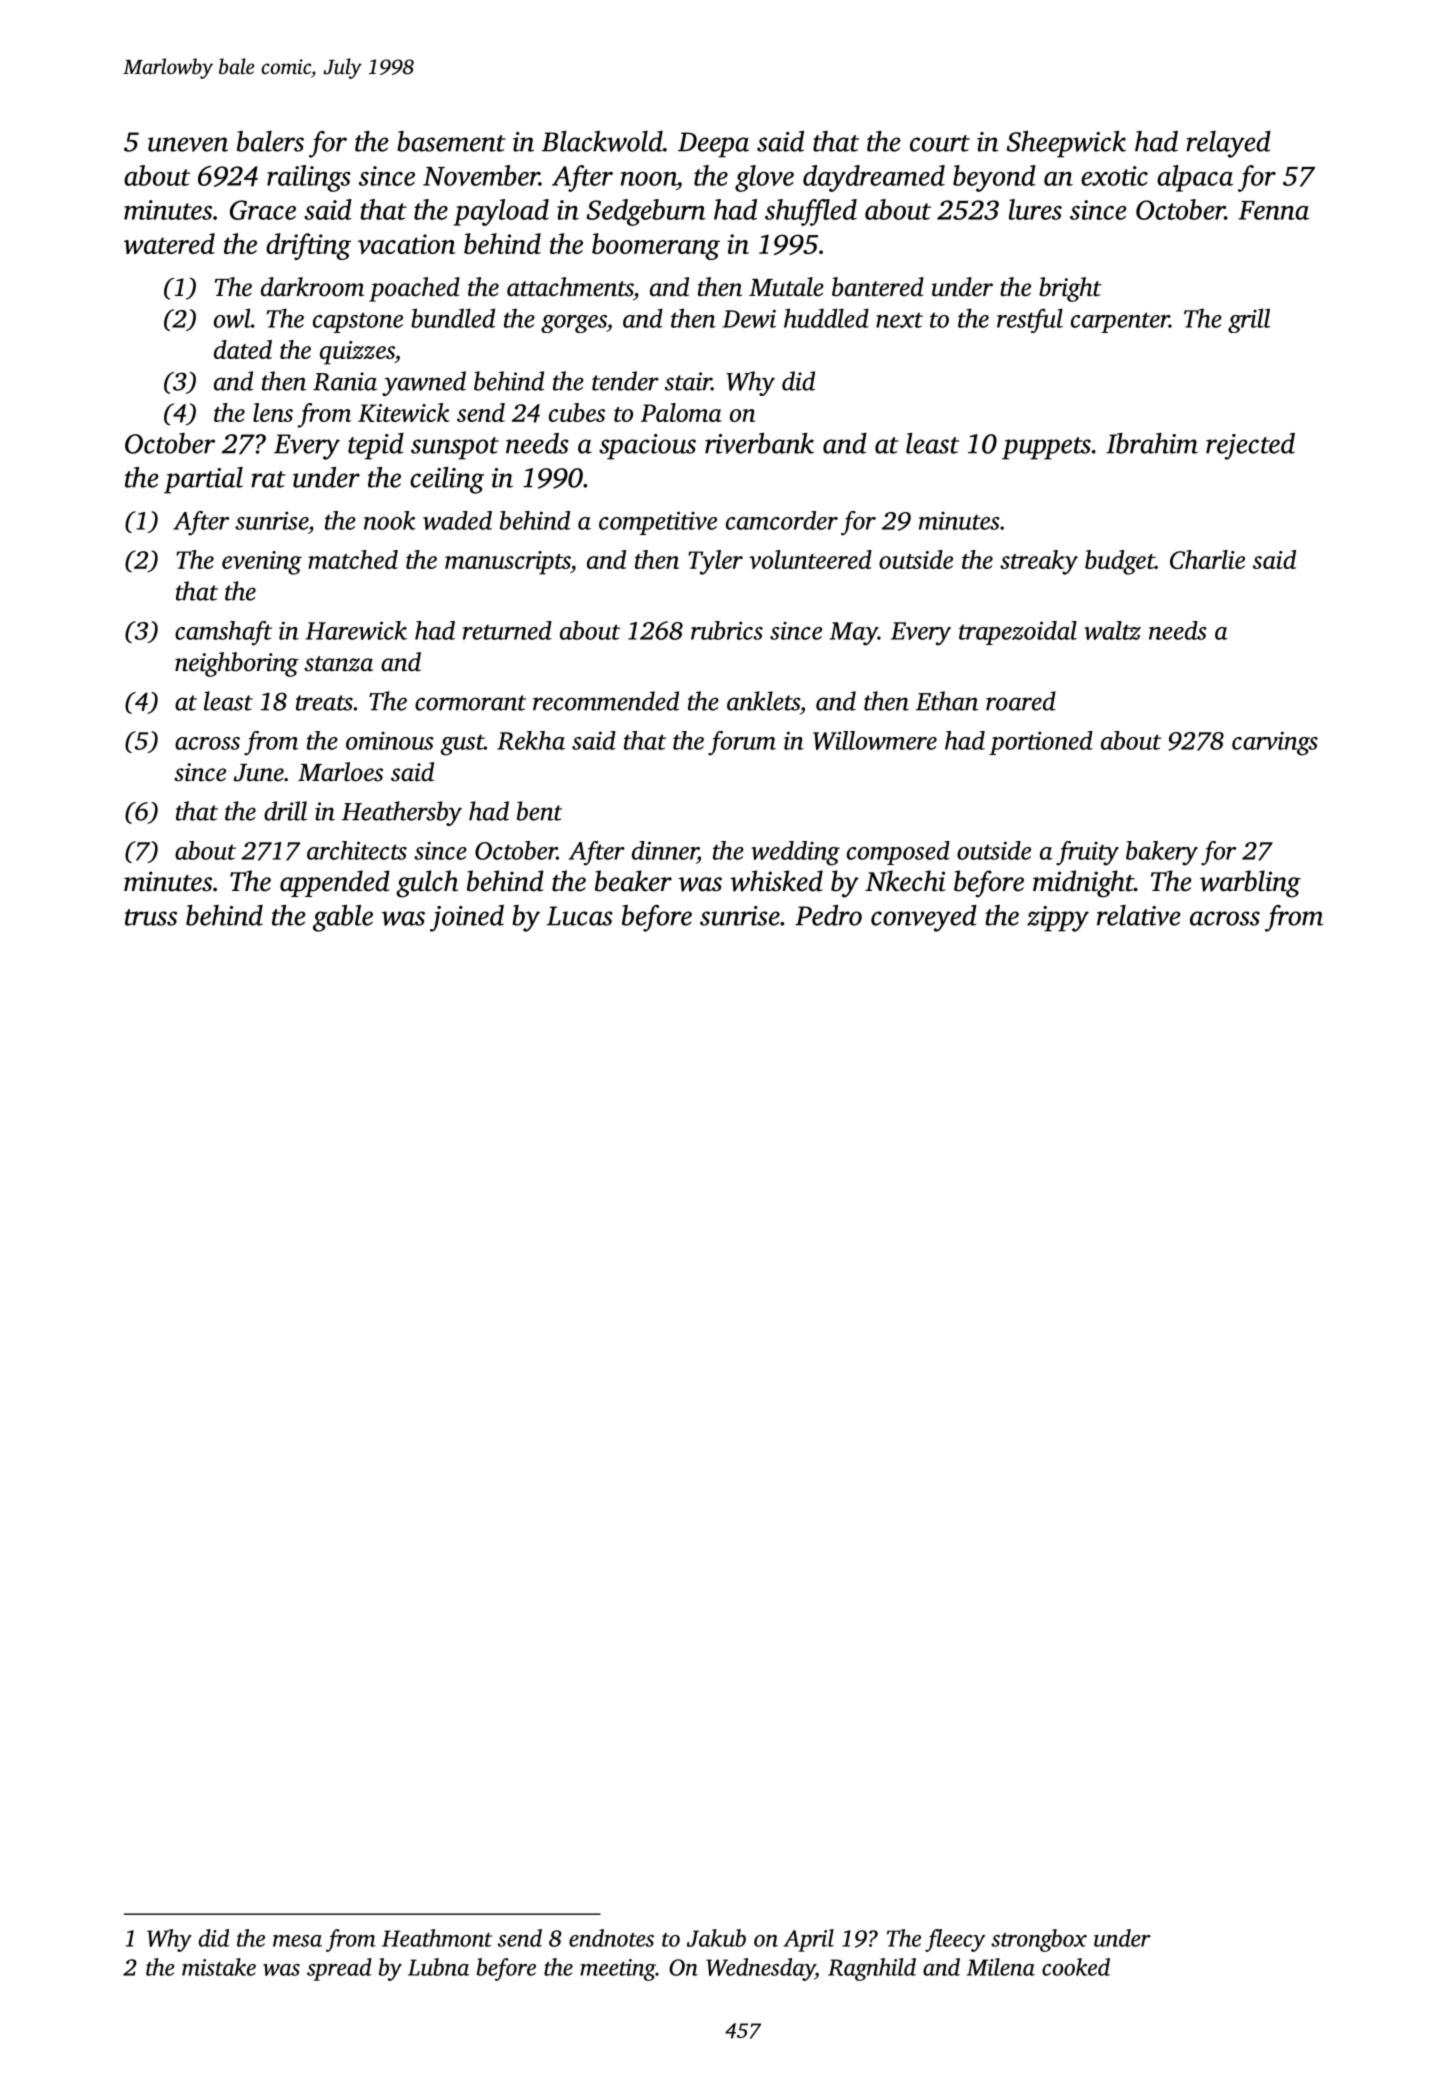 This screenshot has width=1450, height=2100. Describe the element at coordinates (828, 915) in the screenshot. I see `Pedro` at that location.
